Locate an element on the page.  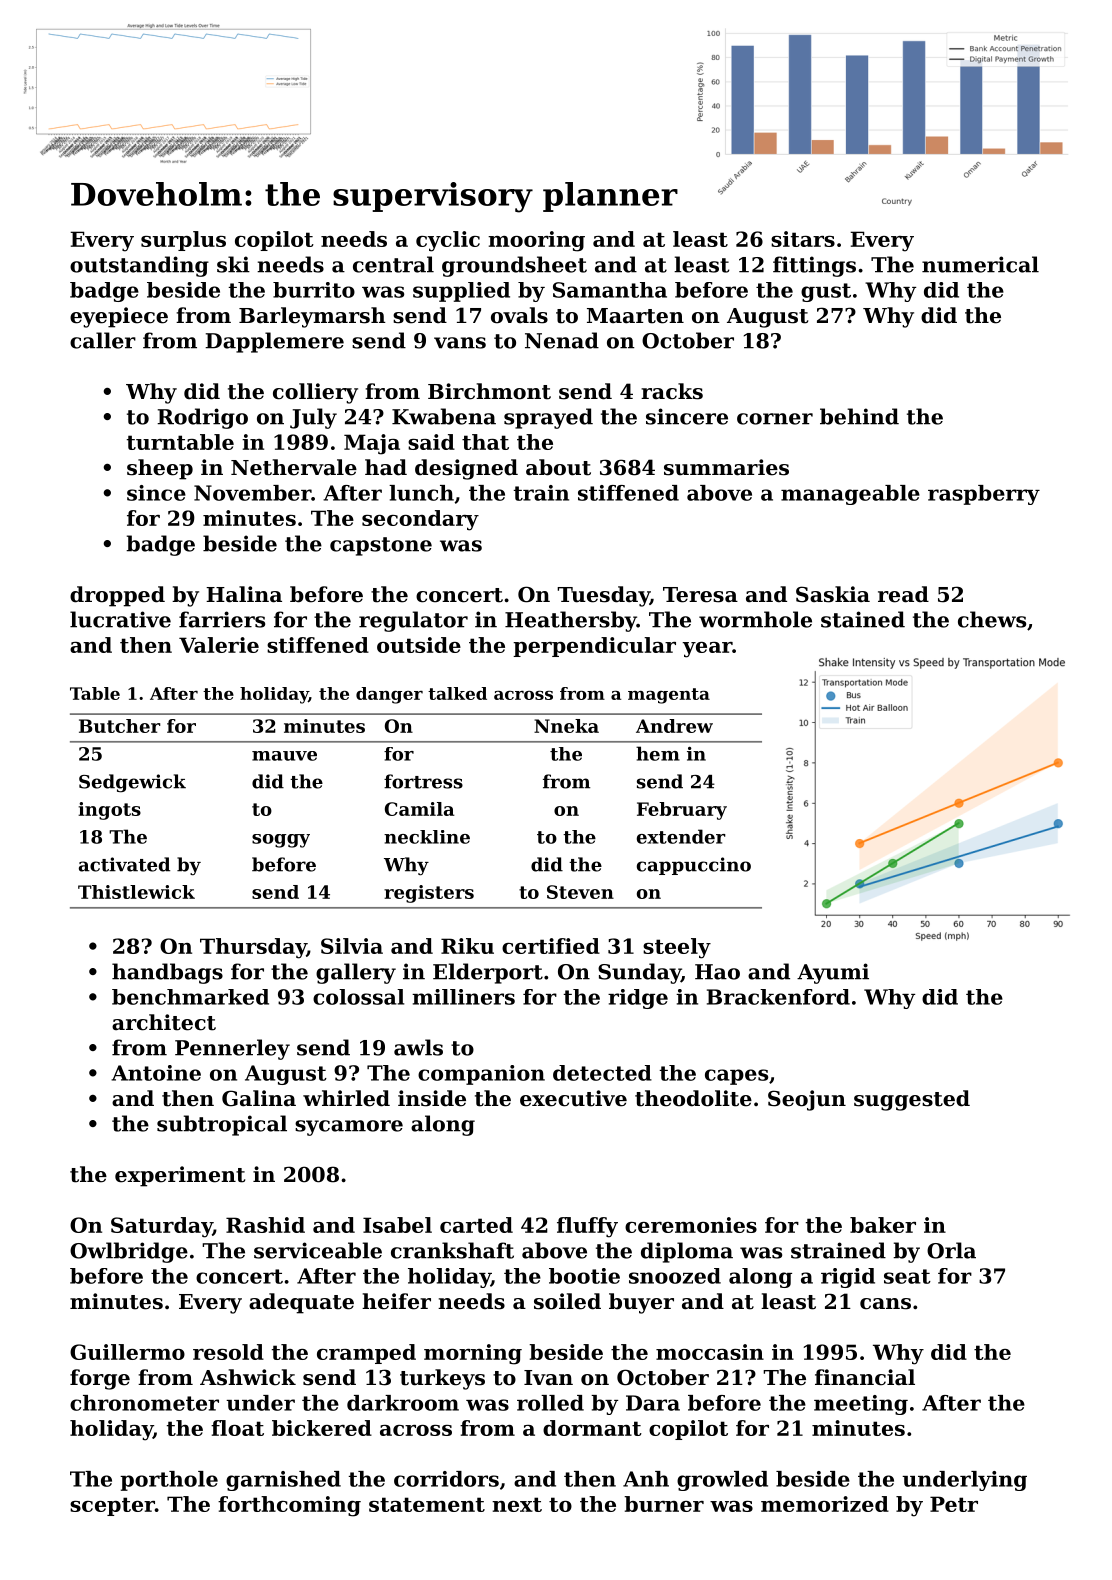
meeting is located at coordinates (861, 1405).
